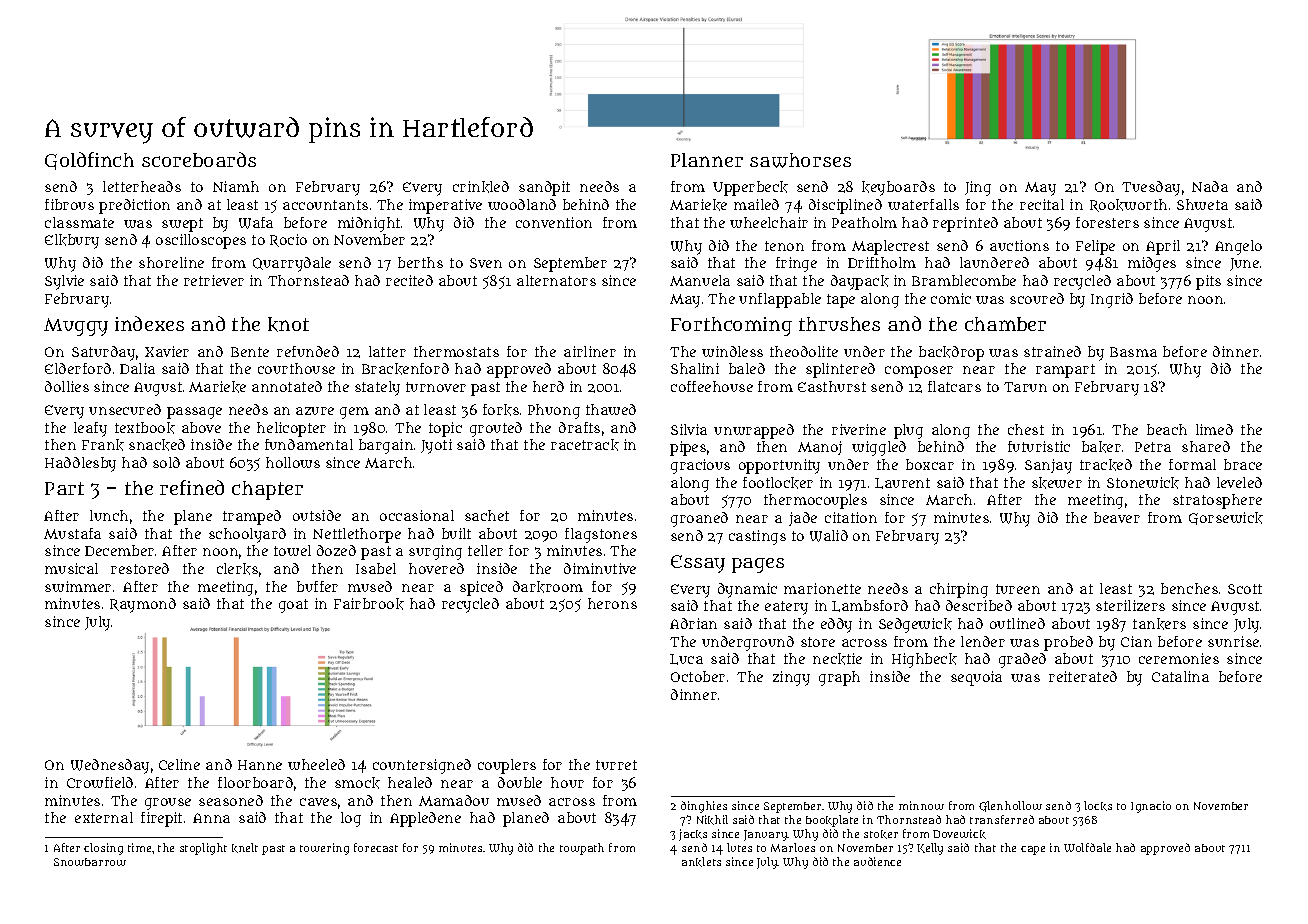 This screenshot has height=924, width=1308. I want to click on classmate, so click(79, 222).
